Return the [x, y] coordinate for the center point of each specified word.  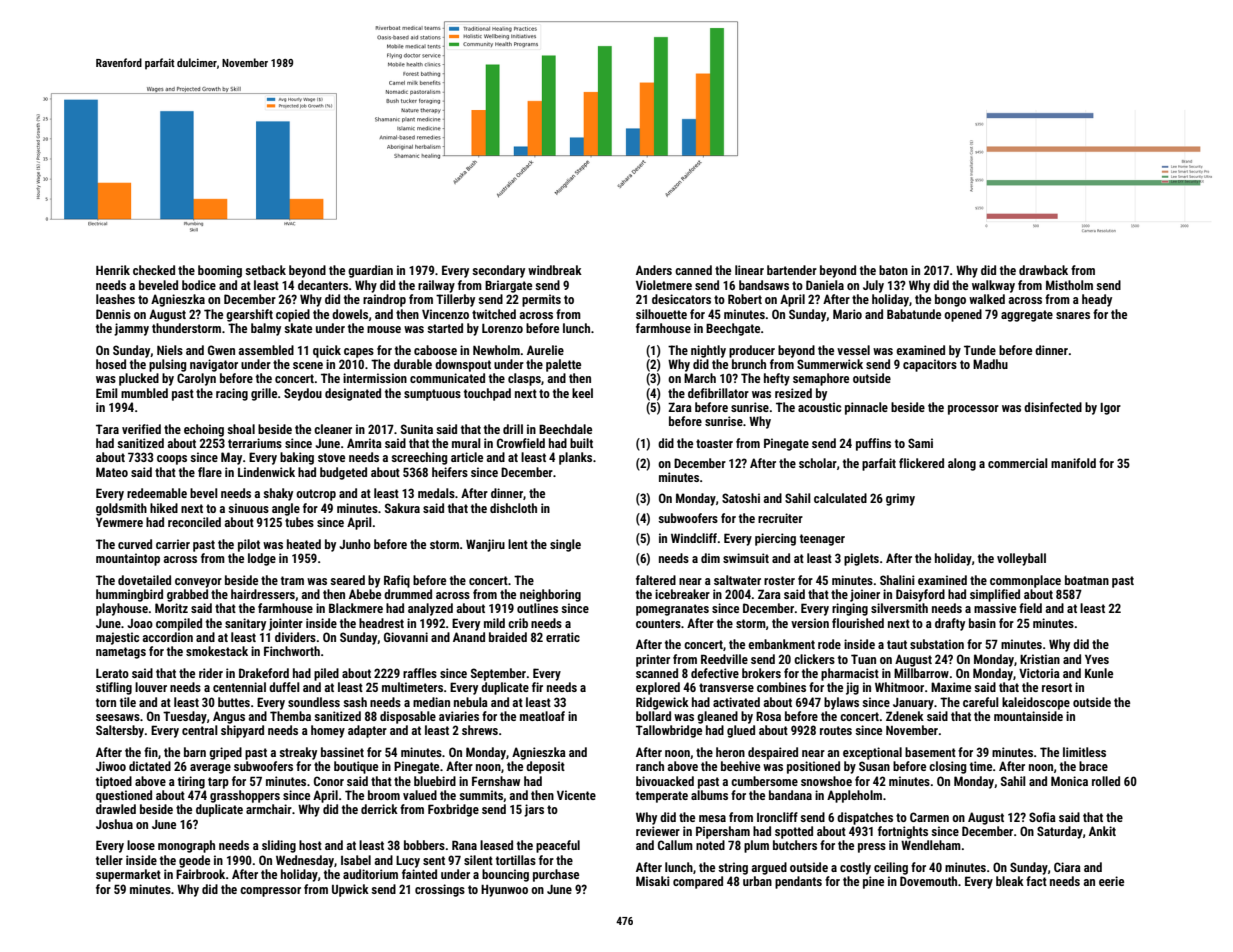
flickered [921, 463]
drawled [116, 809]
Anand [469, 637]
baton [893, 270]
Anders [654, 270]
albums [709, 795]
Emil [107, 393]
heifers [450, 472]
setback [265, 270]
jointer [286, 624]
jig [852, 688]
